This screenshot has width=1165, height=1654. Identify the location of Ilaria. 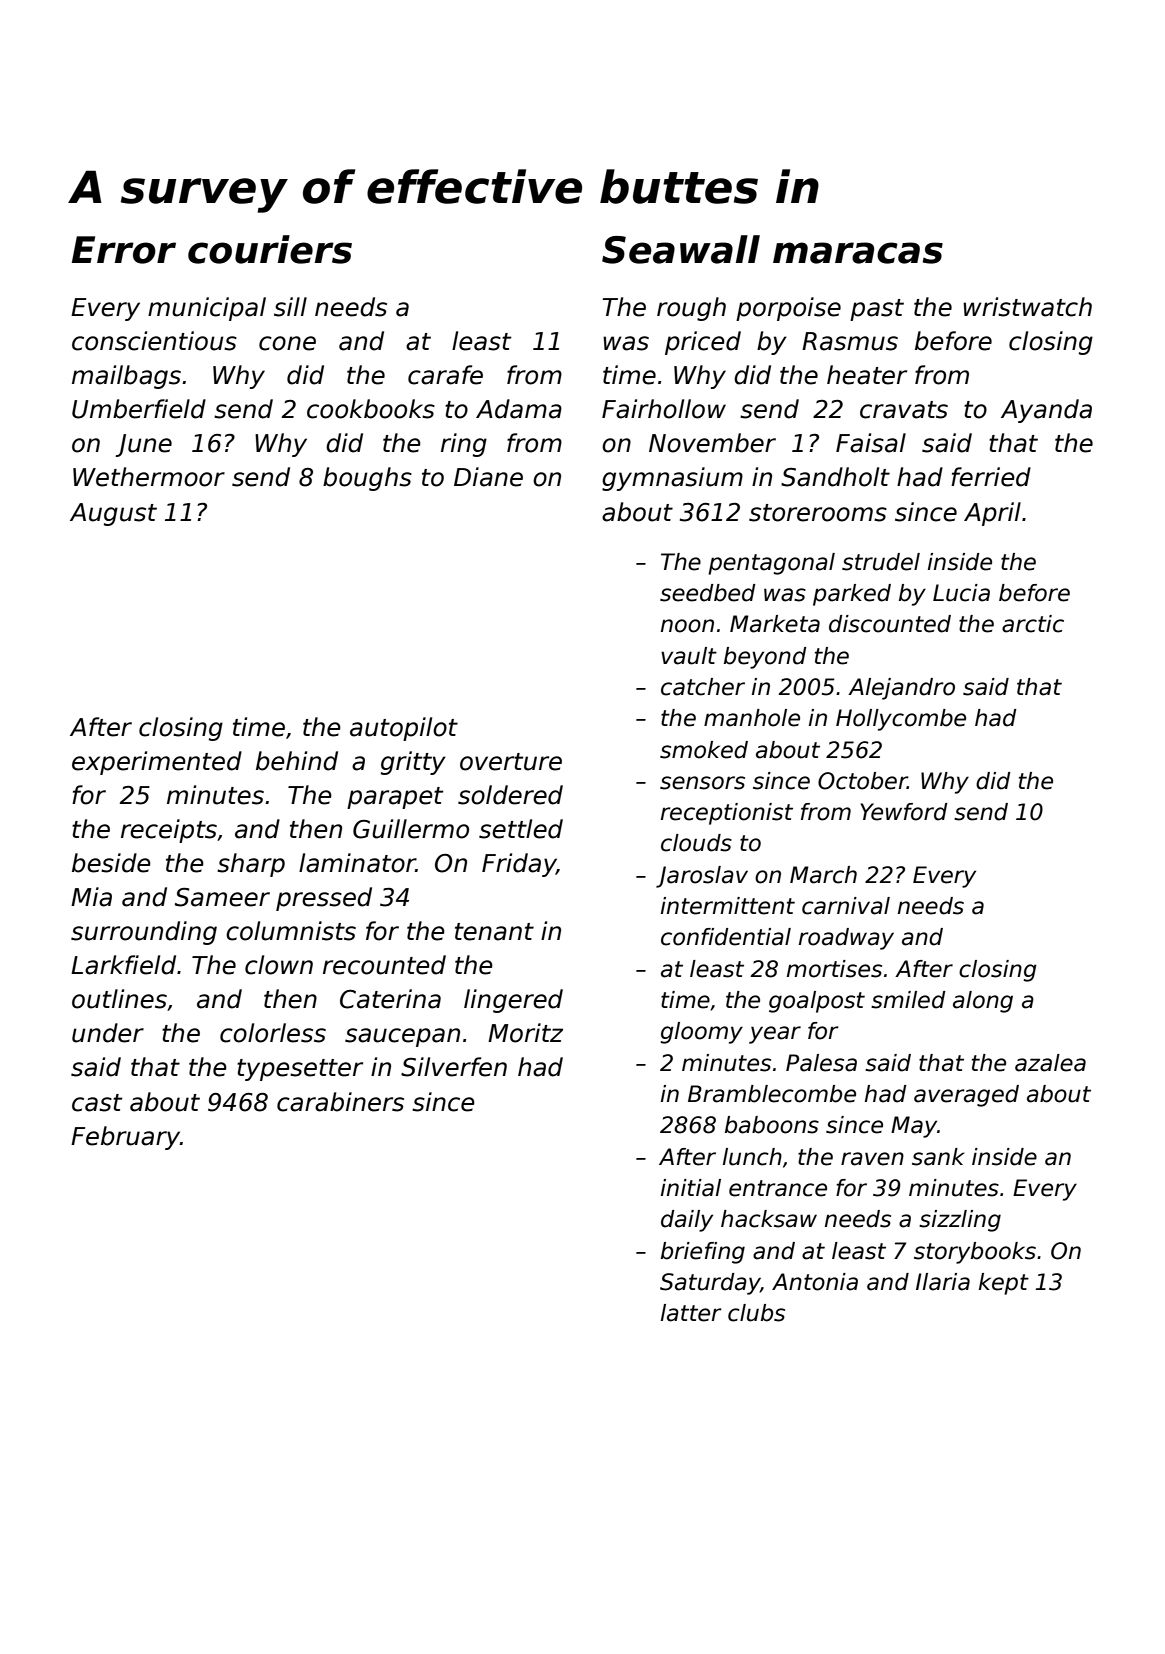
(943, 1282).
